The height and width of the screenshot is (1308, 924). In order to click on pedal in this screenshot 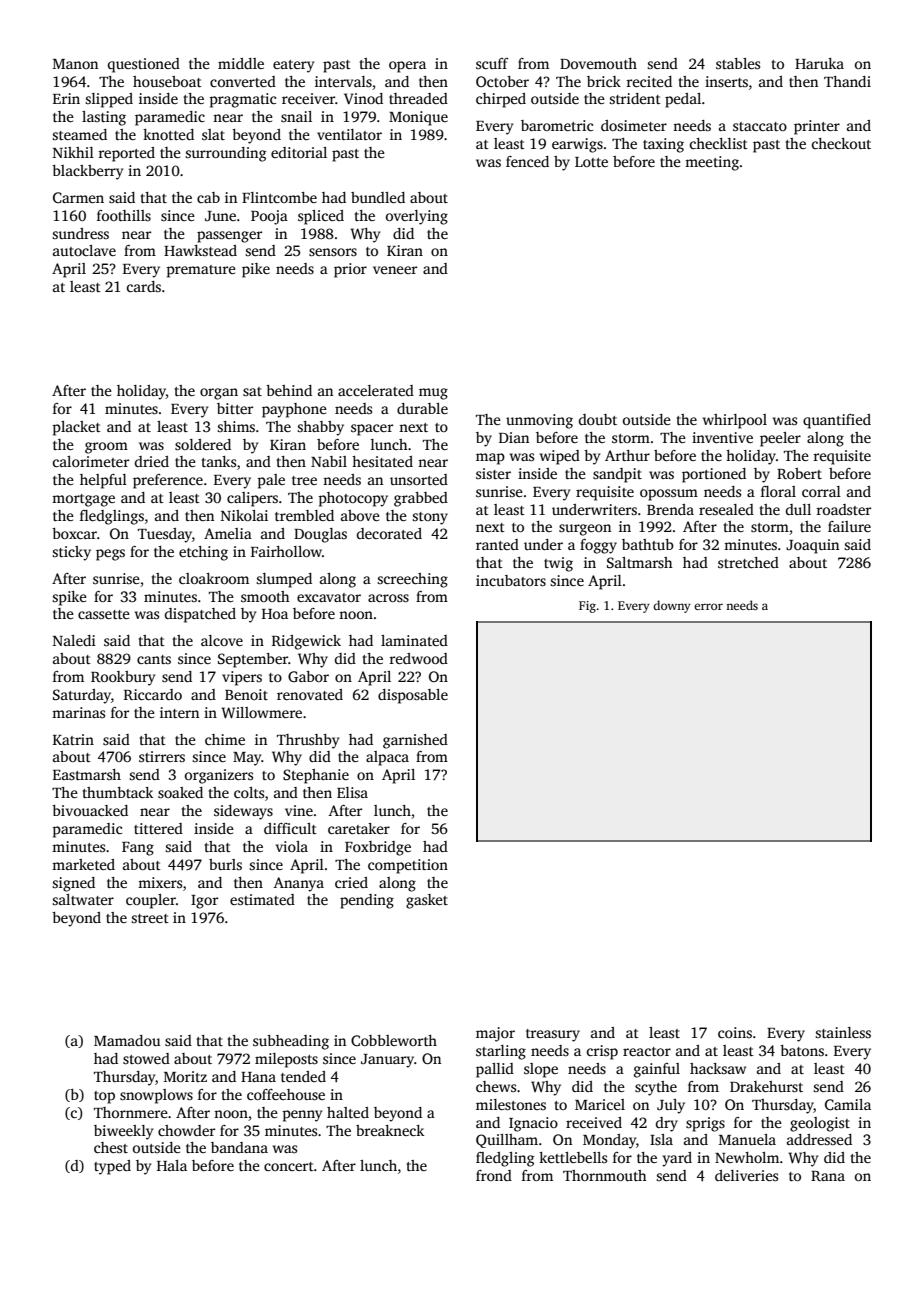, I will do `click(683, 100)`.
